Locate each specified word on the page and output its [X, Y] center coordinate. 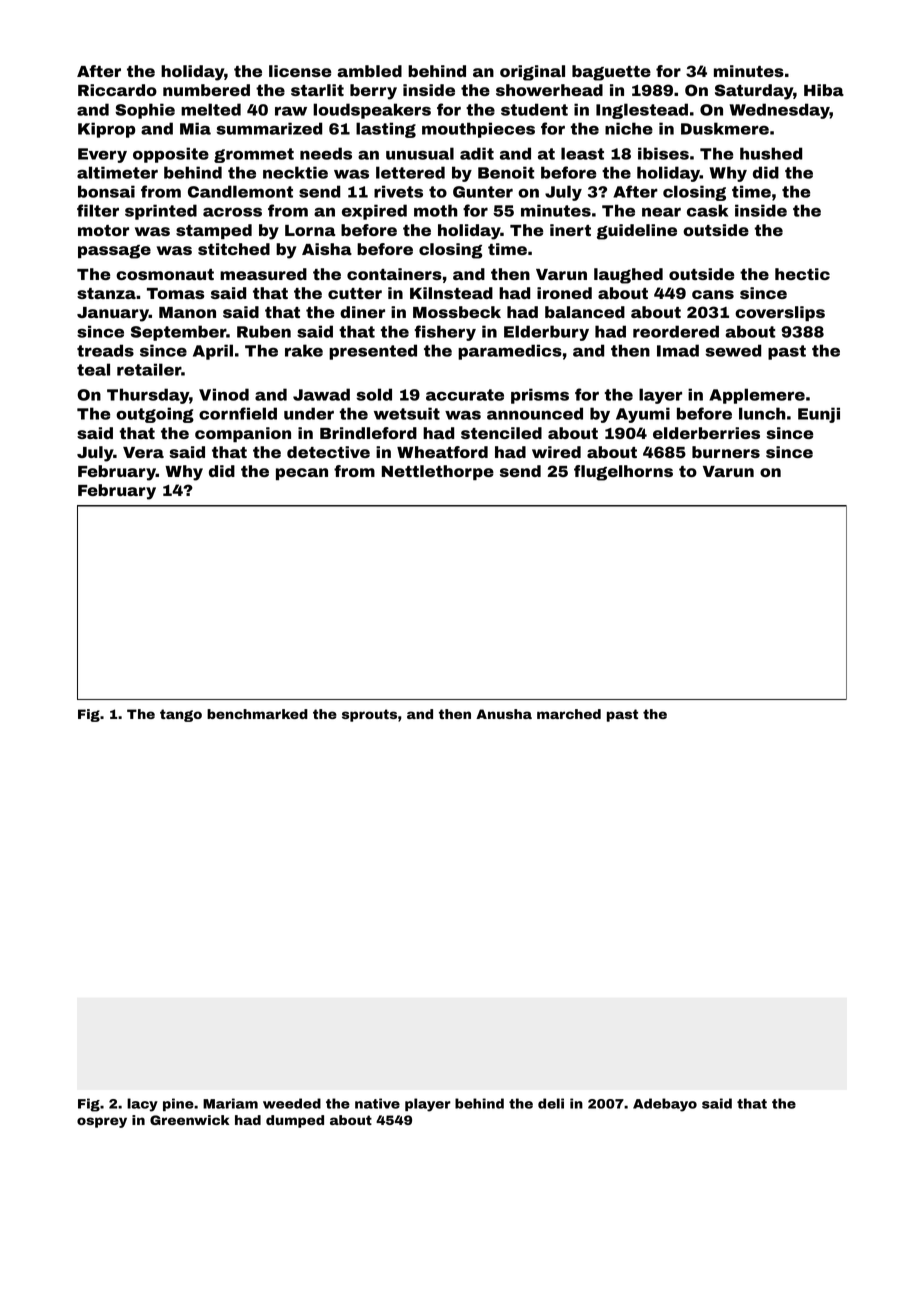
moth [436, 210]
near [661, 212]
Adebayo [665, 1105]
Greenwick [189, 1120]
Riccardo [117, 90]
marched [569, 714]
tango [181, 715]
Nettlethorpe [438, 472]
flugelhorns [623, 473]
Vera [143, 452]
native [377, 1103]
